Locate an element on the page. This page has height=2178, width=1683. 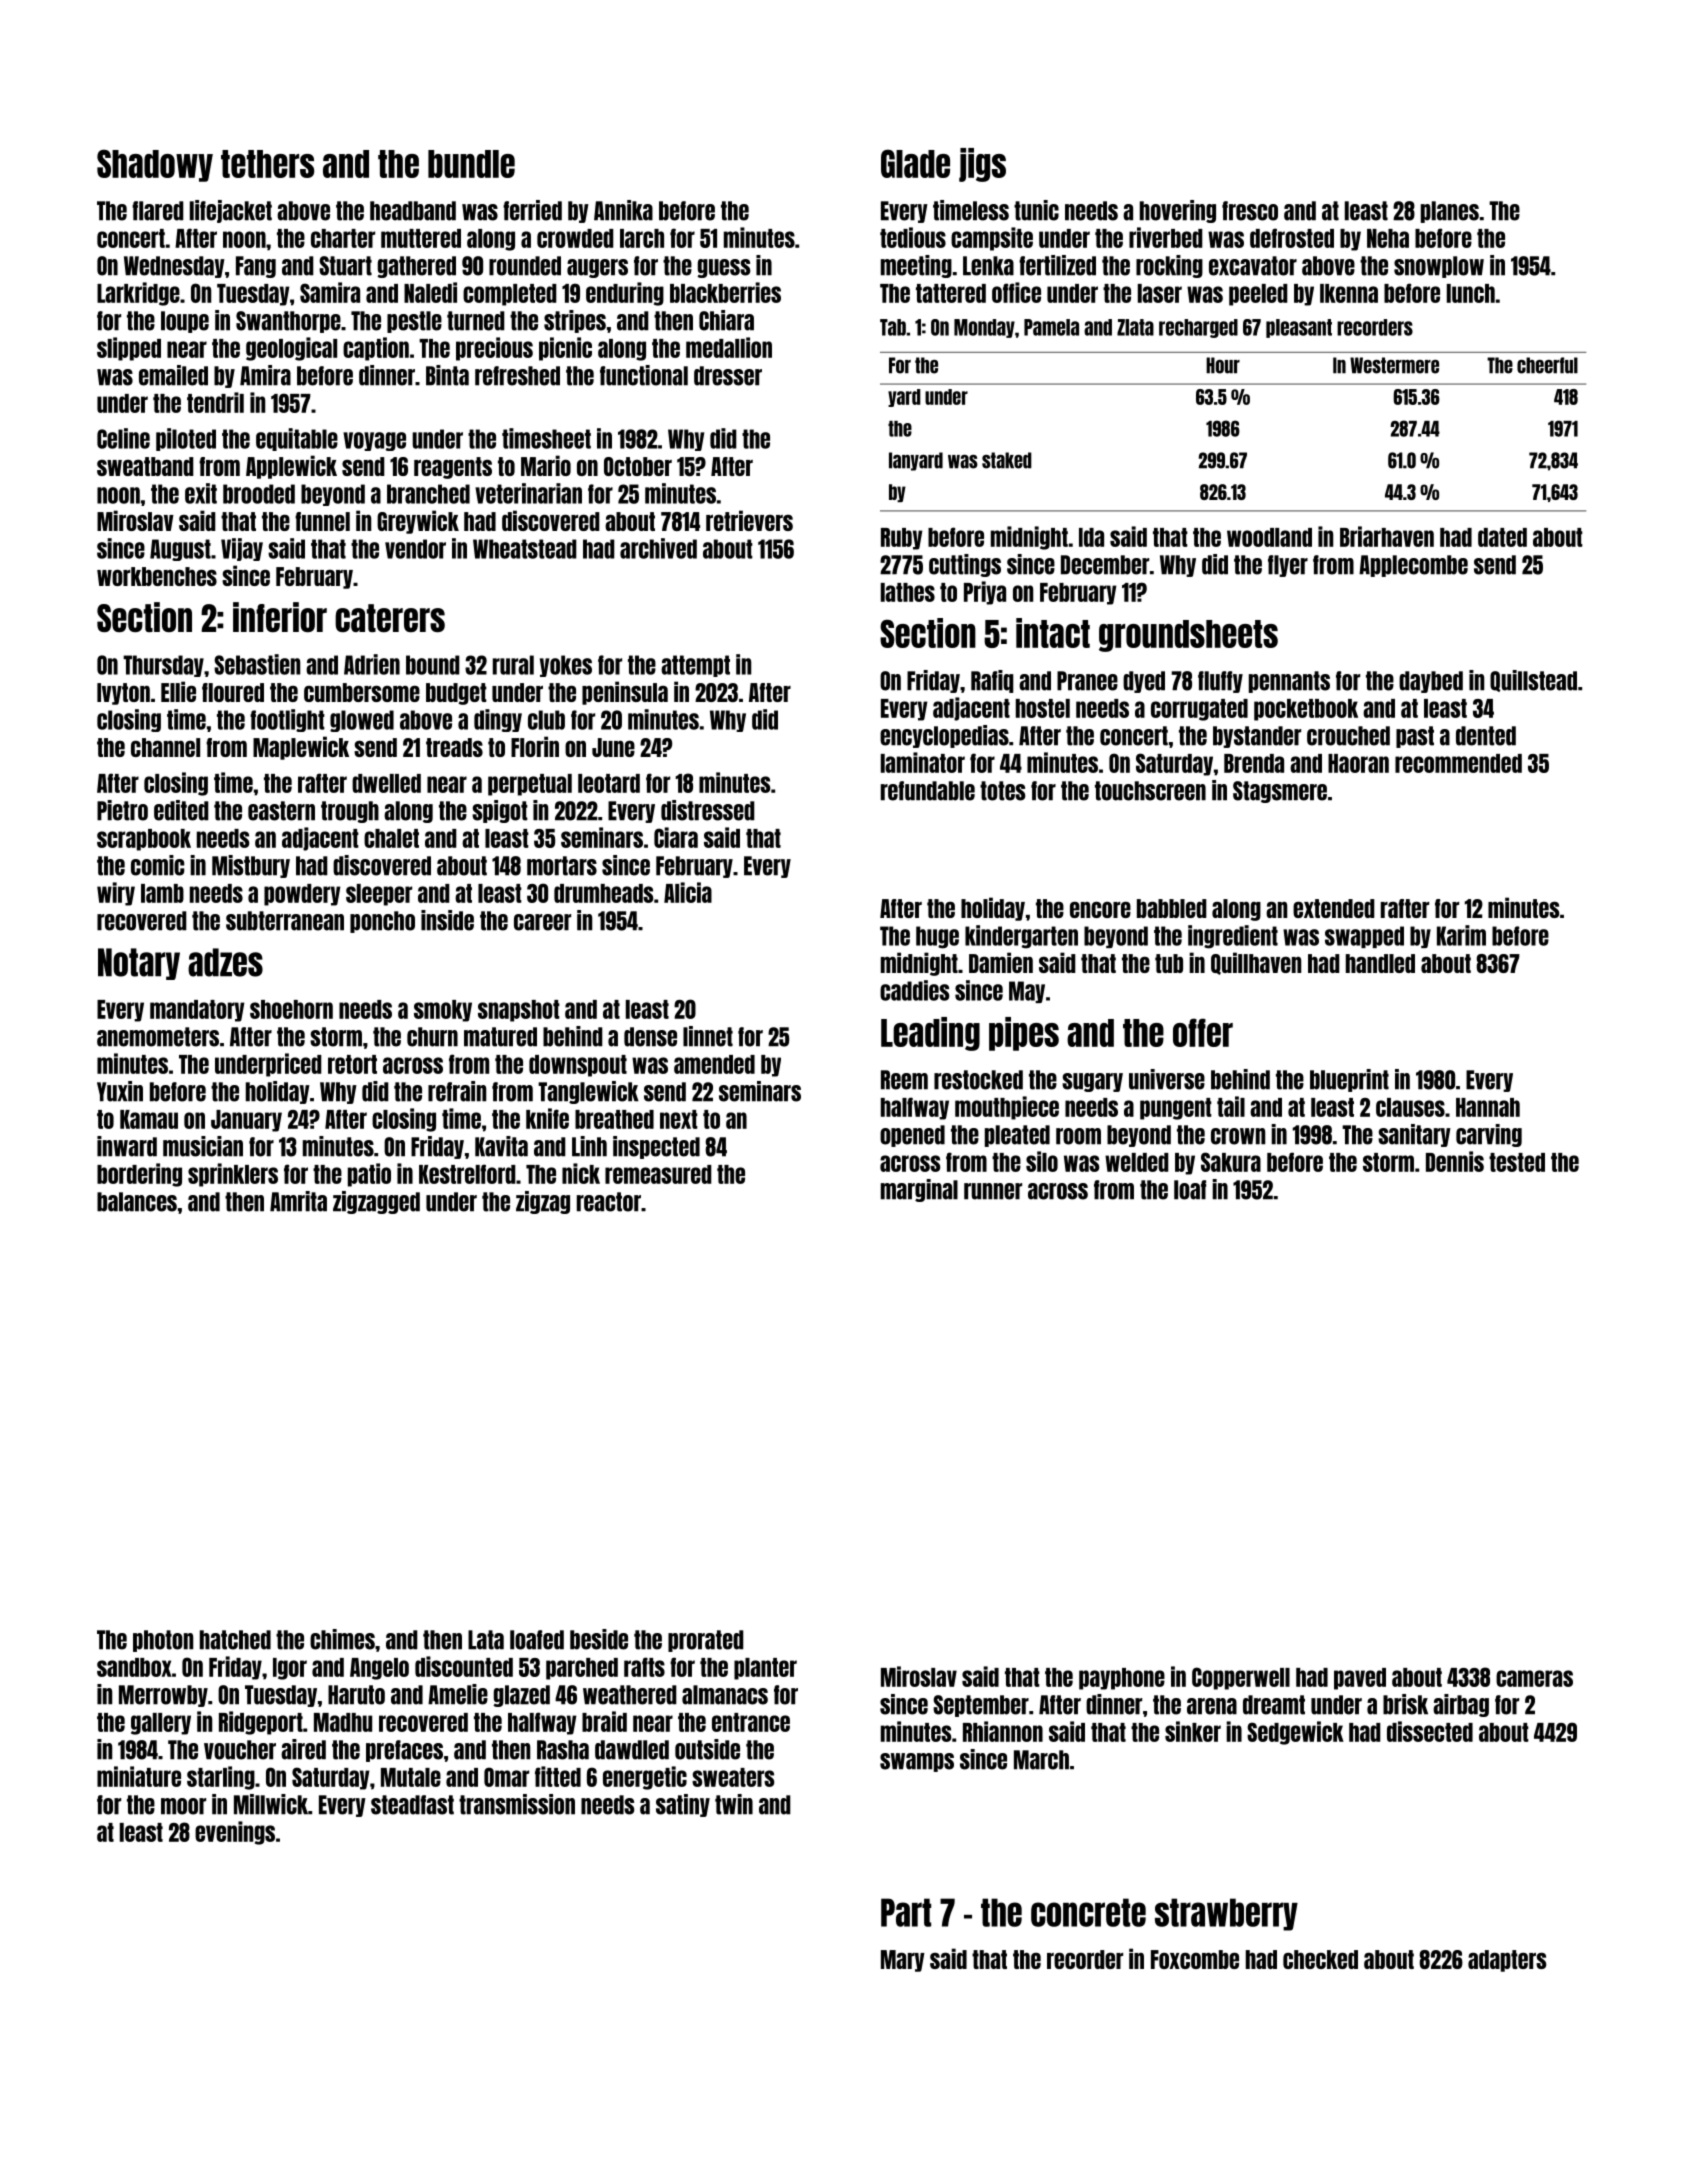
remeasured is located at coordinates (658, 1174).
